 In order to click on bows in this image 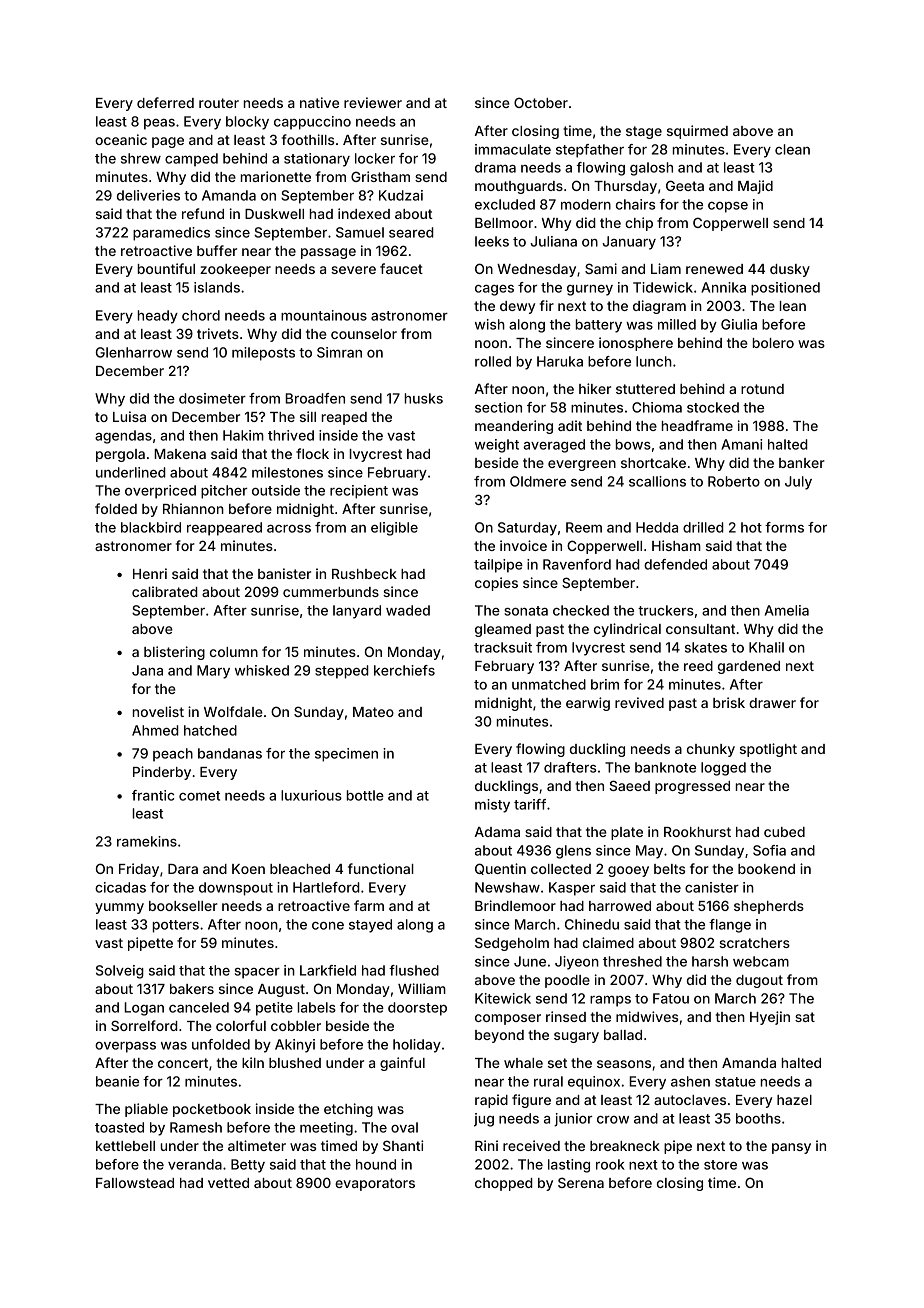, I will do `click(633, 444)`.
